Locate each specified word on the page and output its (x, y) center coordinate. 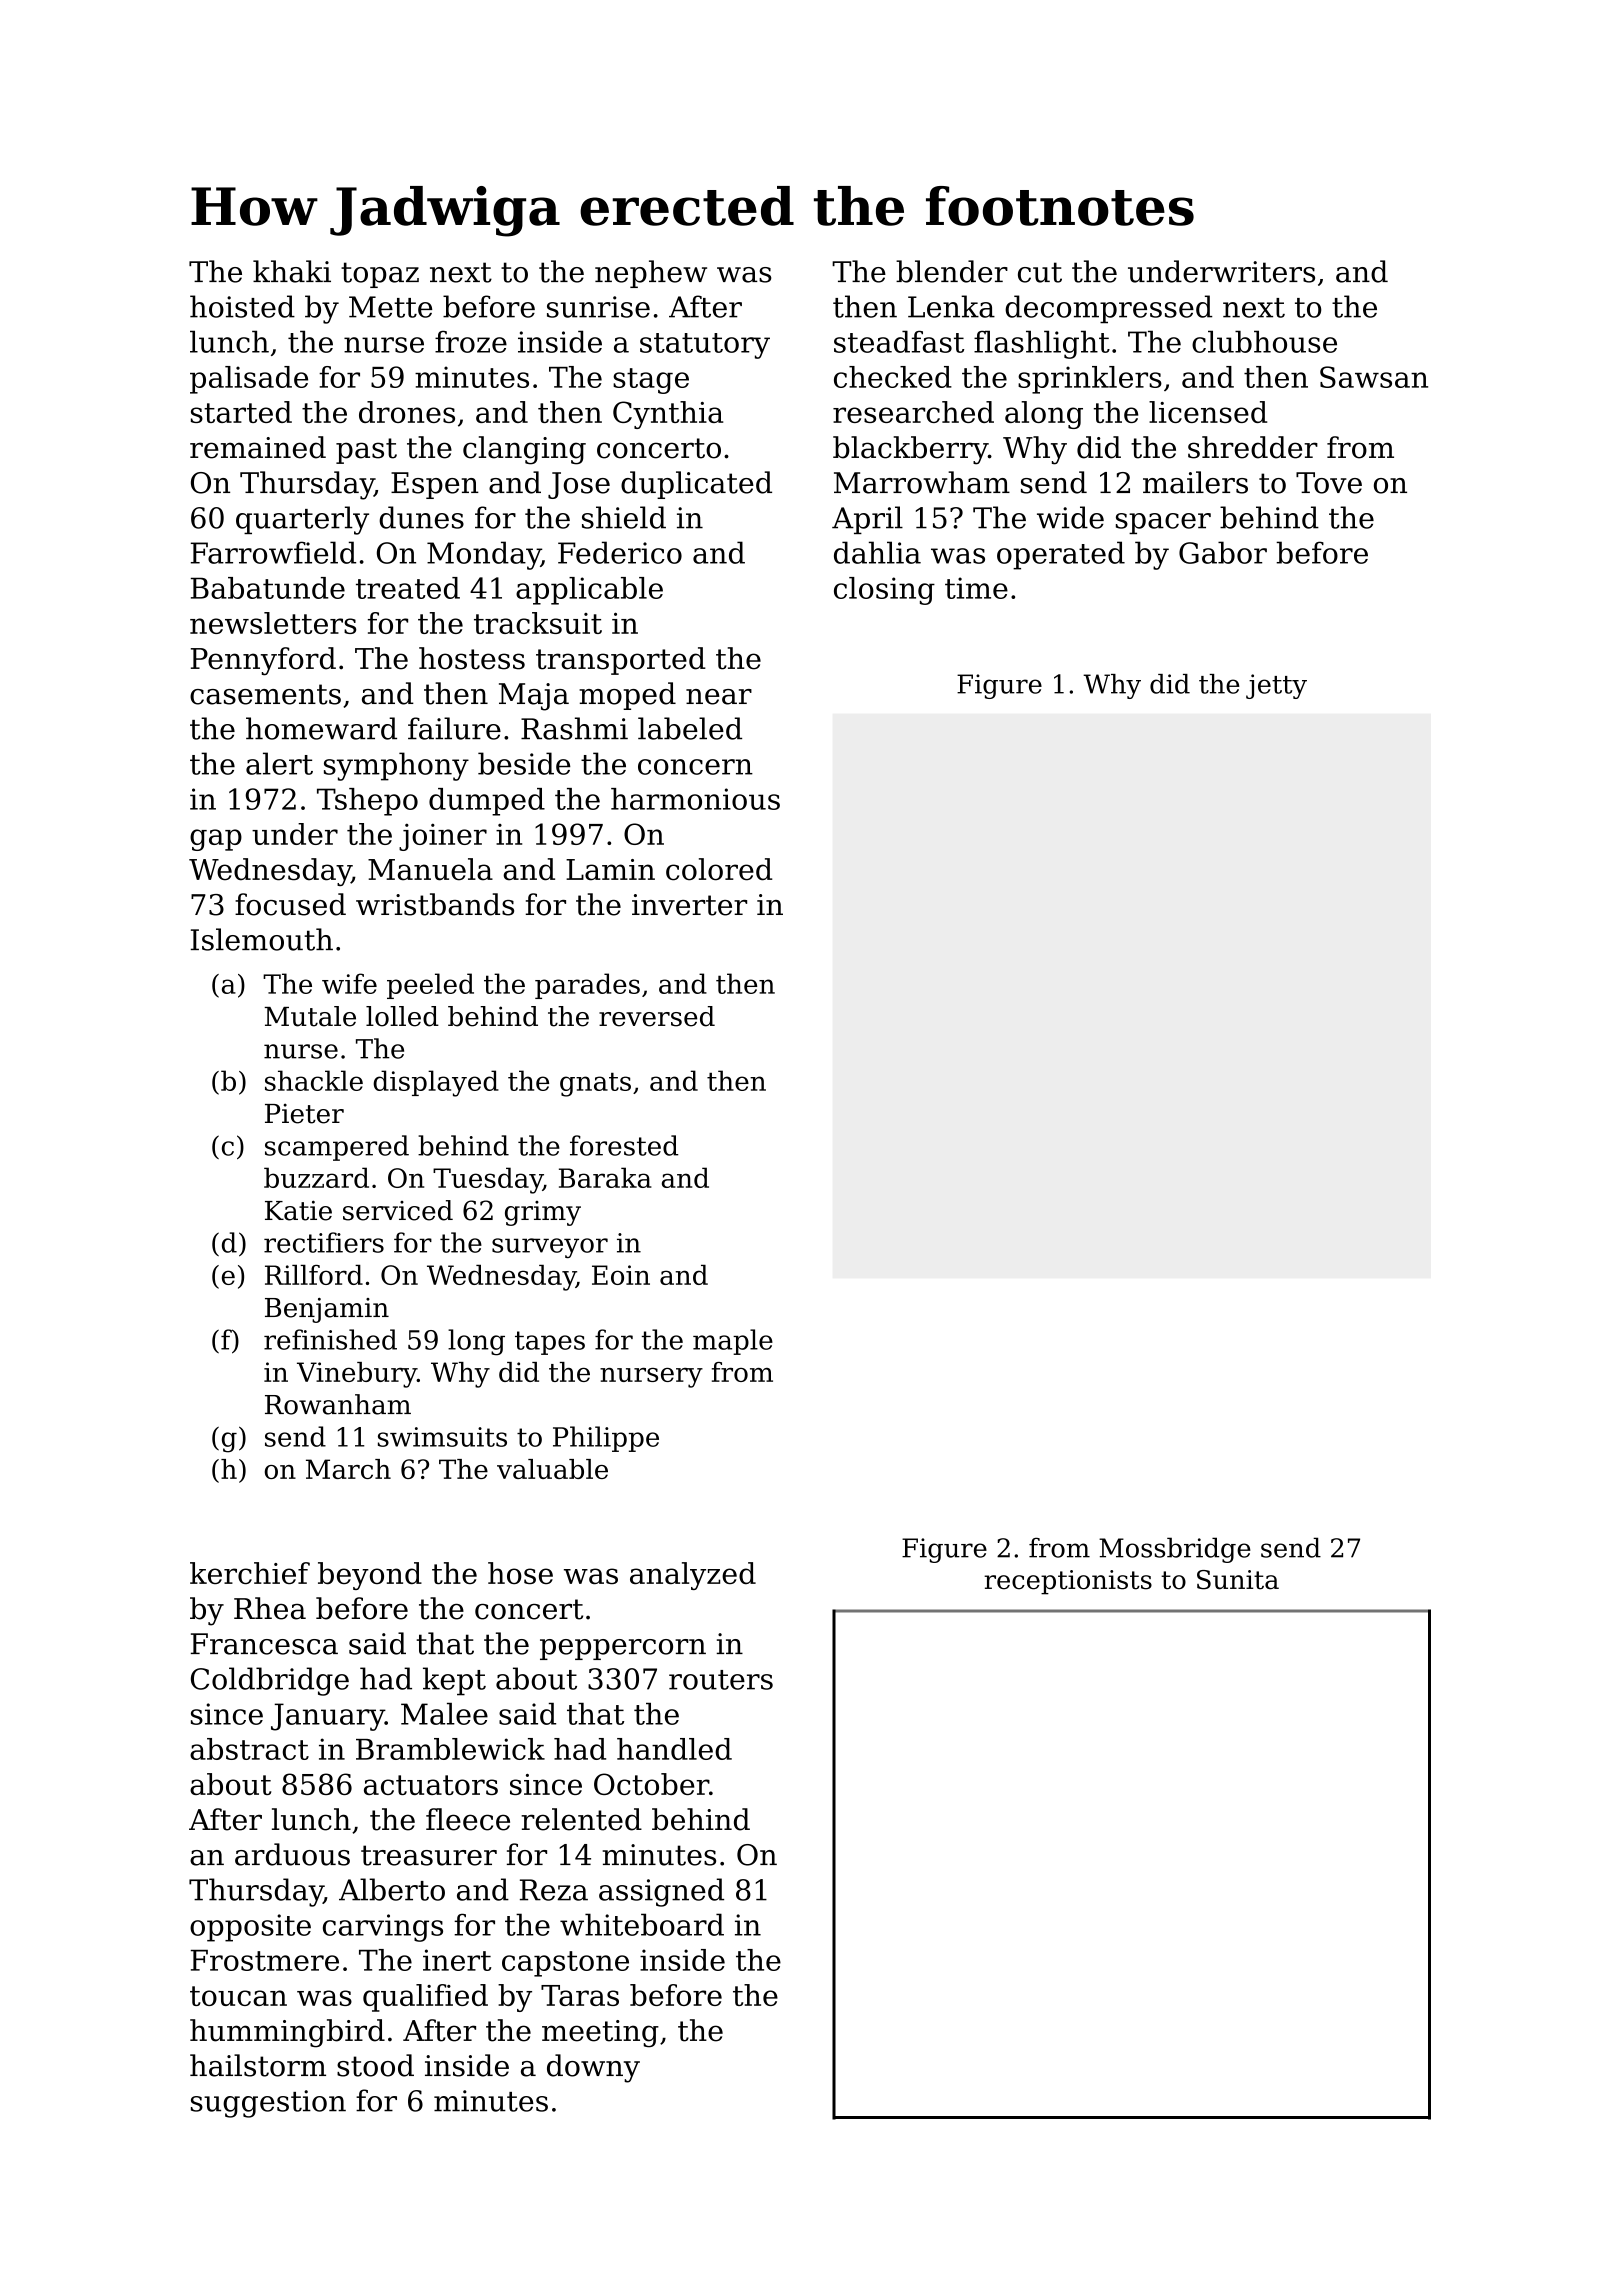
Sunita (1238, 1580)
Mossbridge (1175, 1550)
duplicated (696, 485)
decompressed (1108, 309)
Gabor (1223, 552)
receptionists (1068, 1582)
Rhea (270, 1608)
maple (733, 1342)
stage (651, 381)
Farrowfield (273, 552)
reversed (657, 1016)
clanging (524, 450)
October (651, 1784)
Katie (298, 1210)
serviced (398, 1210)
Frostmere (265, 1960)
